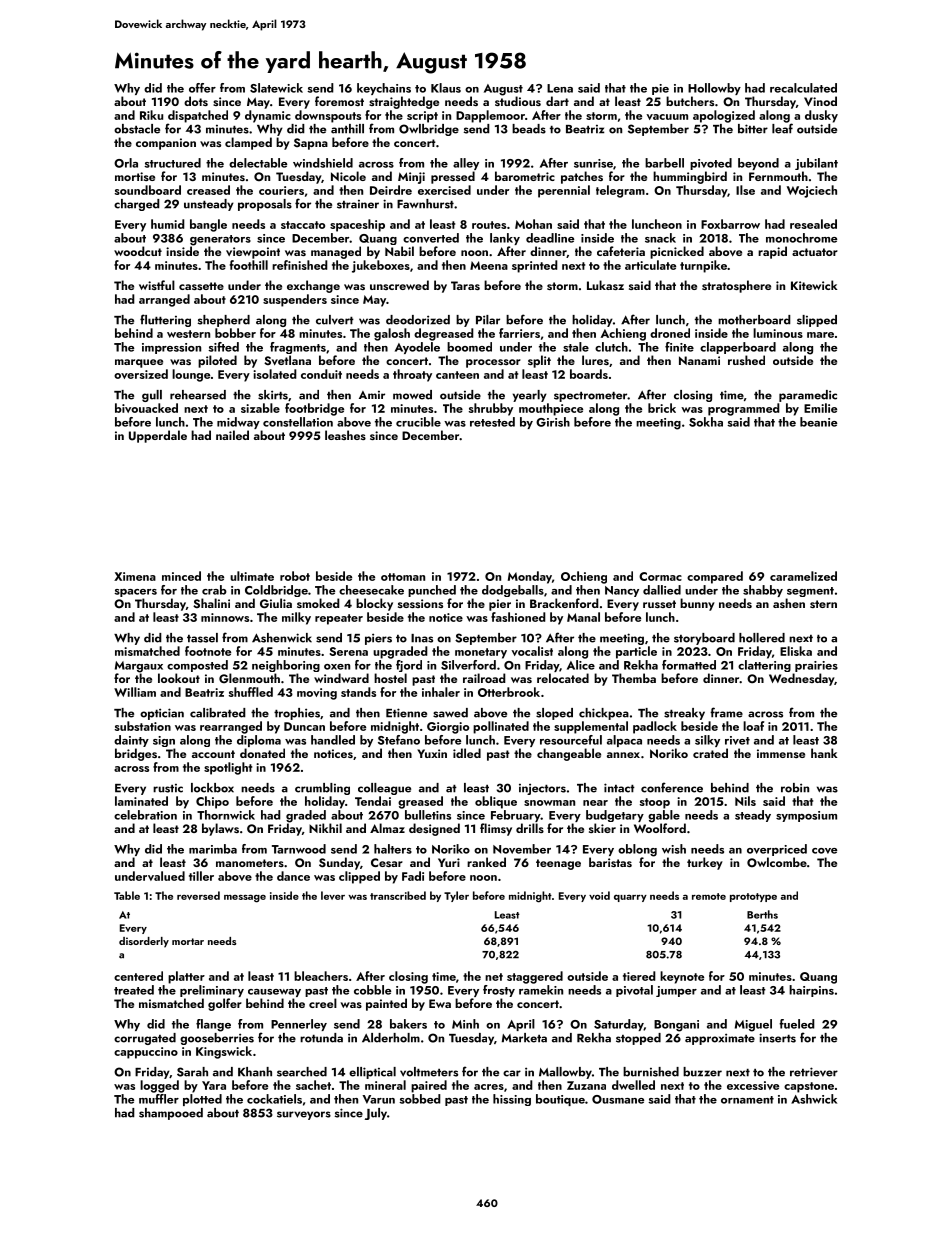 This screenshot has height=1233, width=952. What do you see at coordinates (714, 89) in the screenshot?
I see `Hollowby` at bounding box center [714, 89].
